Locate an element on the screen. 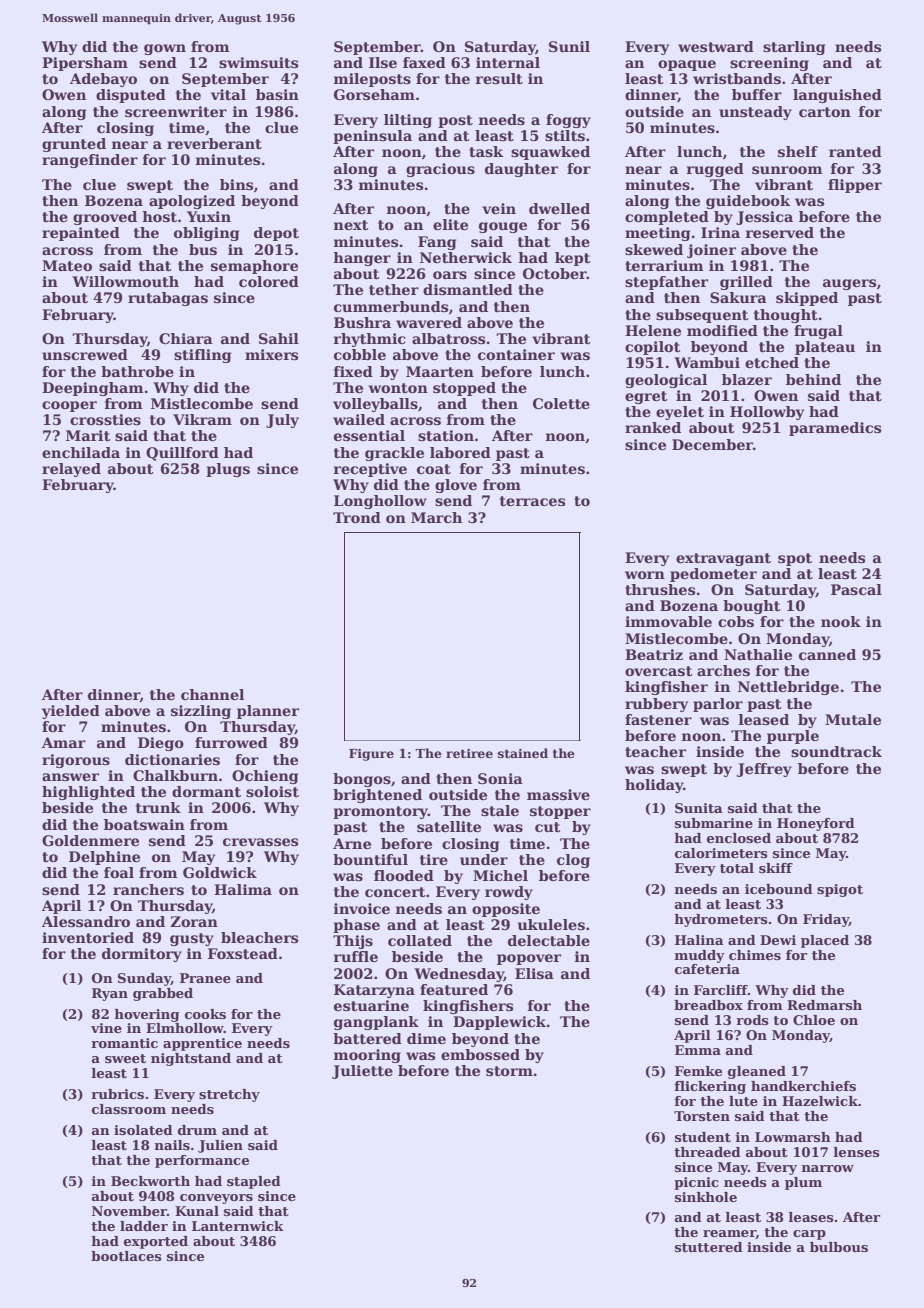 The image size is (924, 1308). Redmarsh is located at coordinates (824, 1005).
